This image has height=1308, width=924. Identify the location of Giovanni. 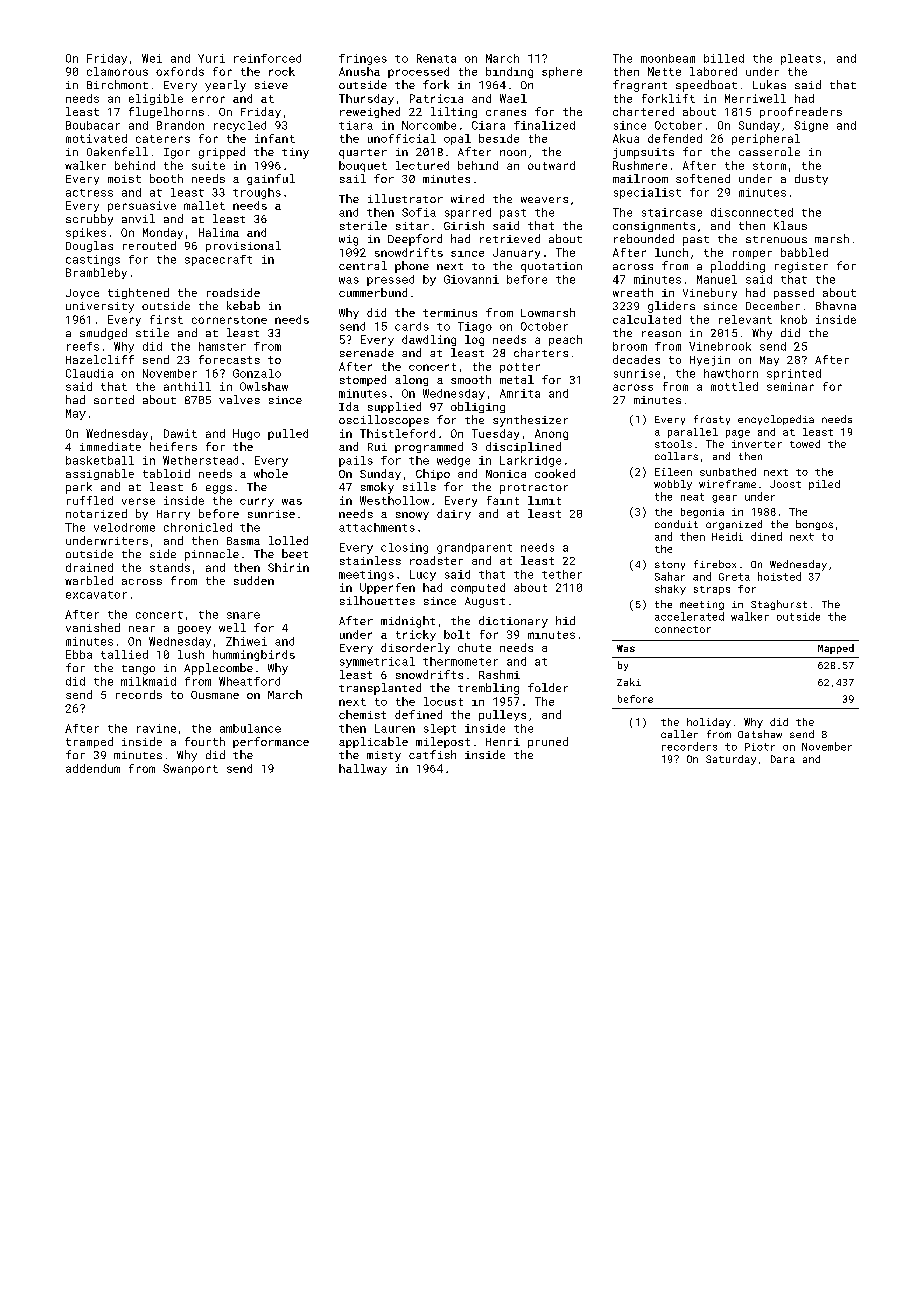
(471, 279).
